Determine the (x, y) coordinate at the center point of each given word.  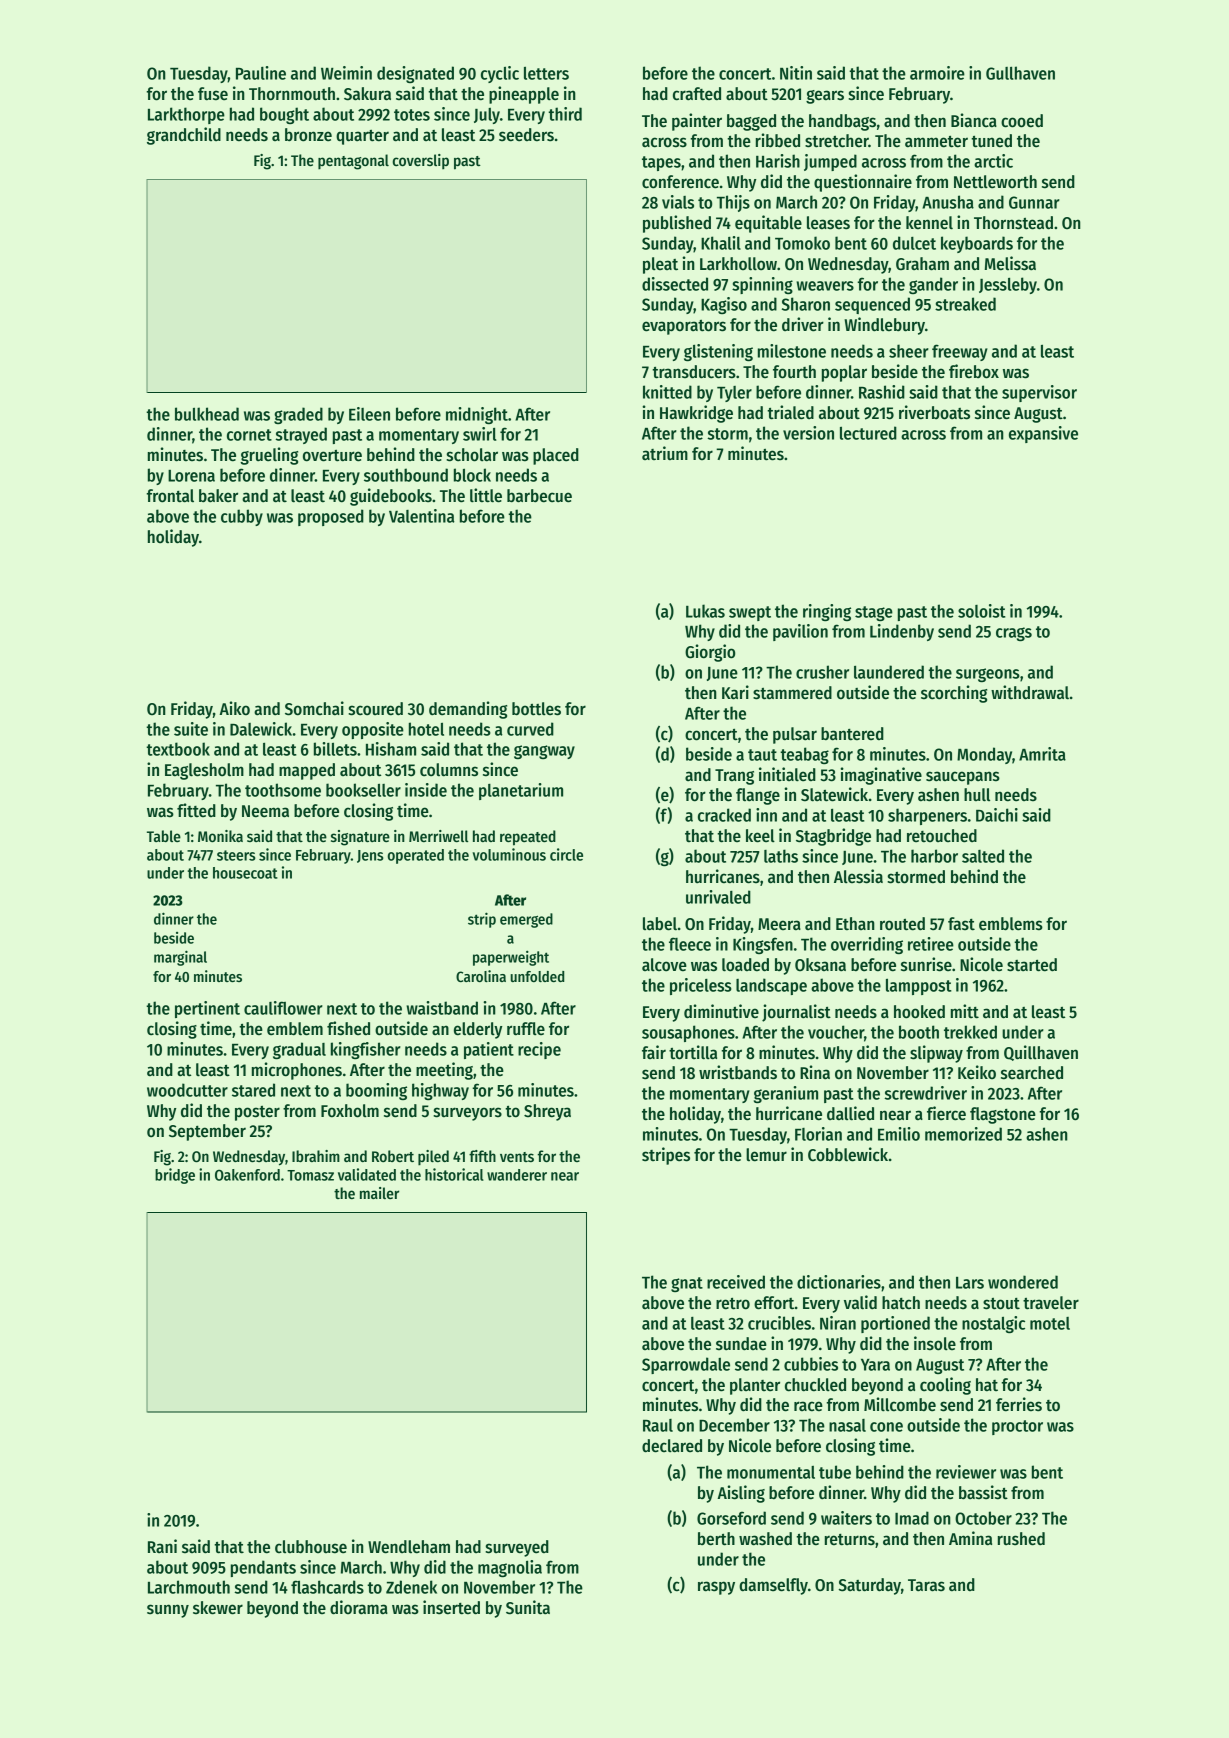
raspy (716, 1588)
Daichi (997, 815)
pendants (263, 1568)
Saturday (870, 1586)
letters (546, 73)
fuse (213, 94)
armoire (937, 73)
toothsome (283, 790)
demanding (468, 710)
